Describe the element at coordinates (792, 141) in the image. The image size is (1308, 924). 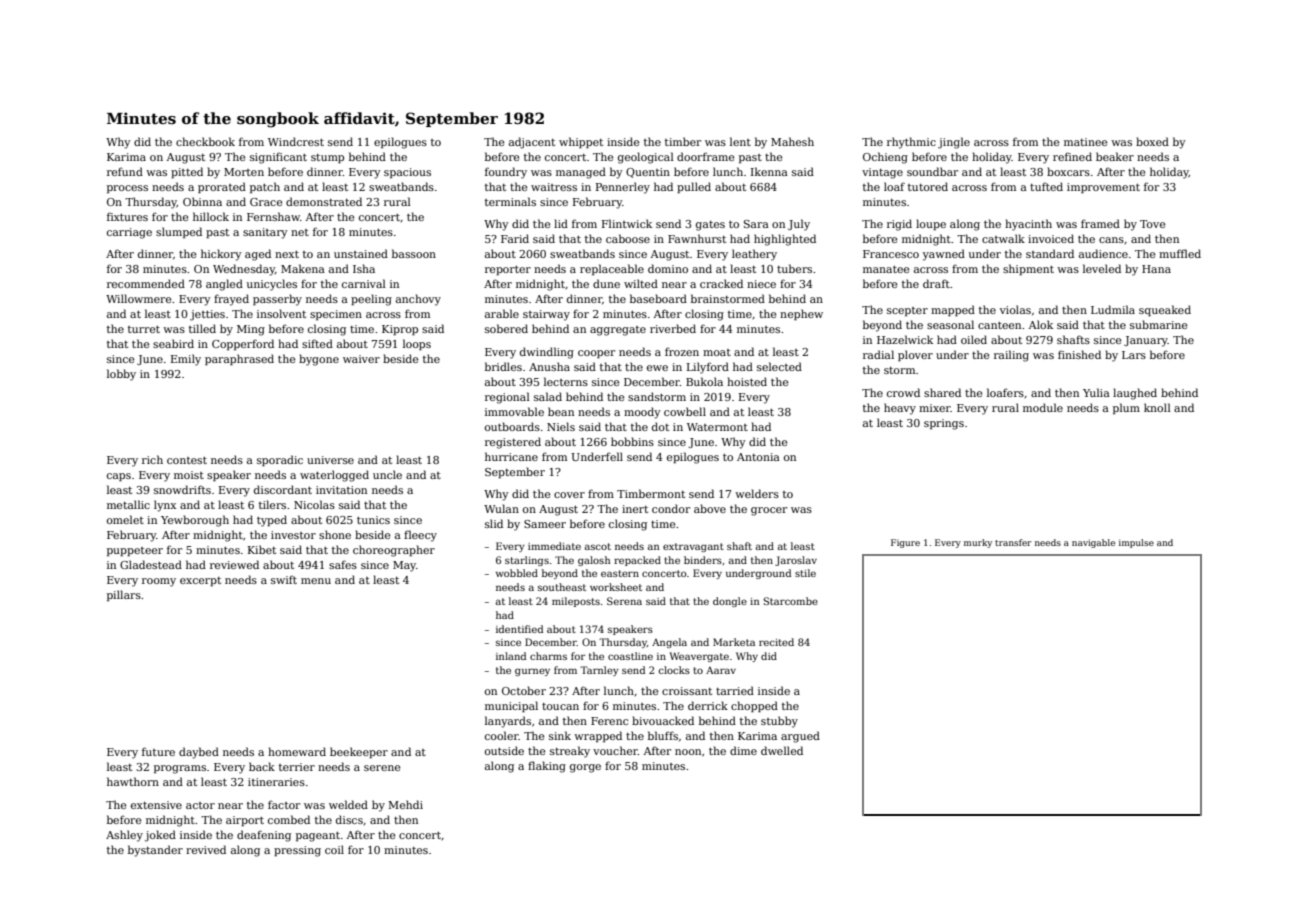
I see `Mahesh` at that location.
